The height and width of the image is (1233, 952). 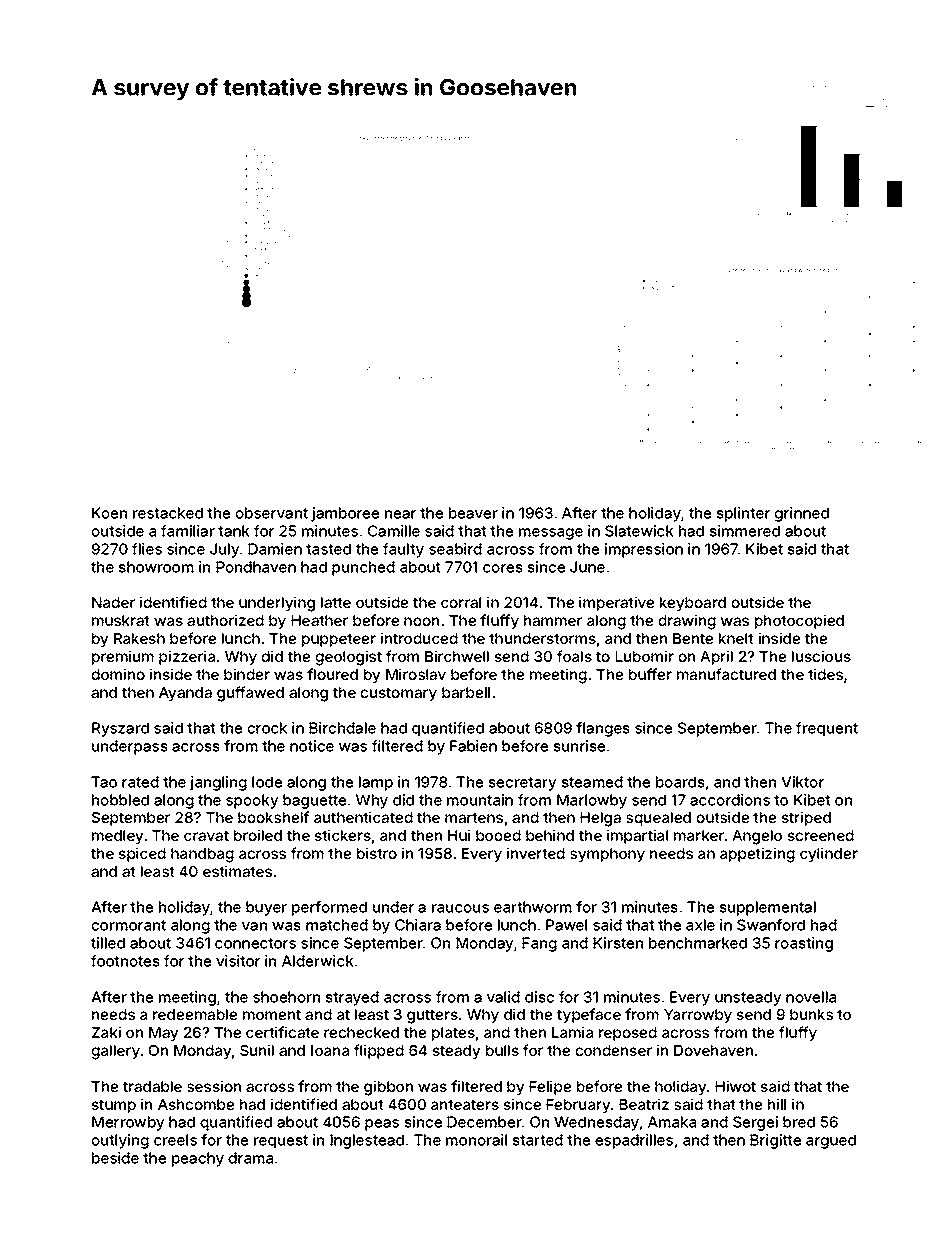 I want to click on splinter, so click(x=743, y=514).
